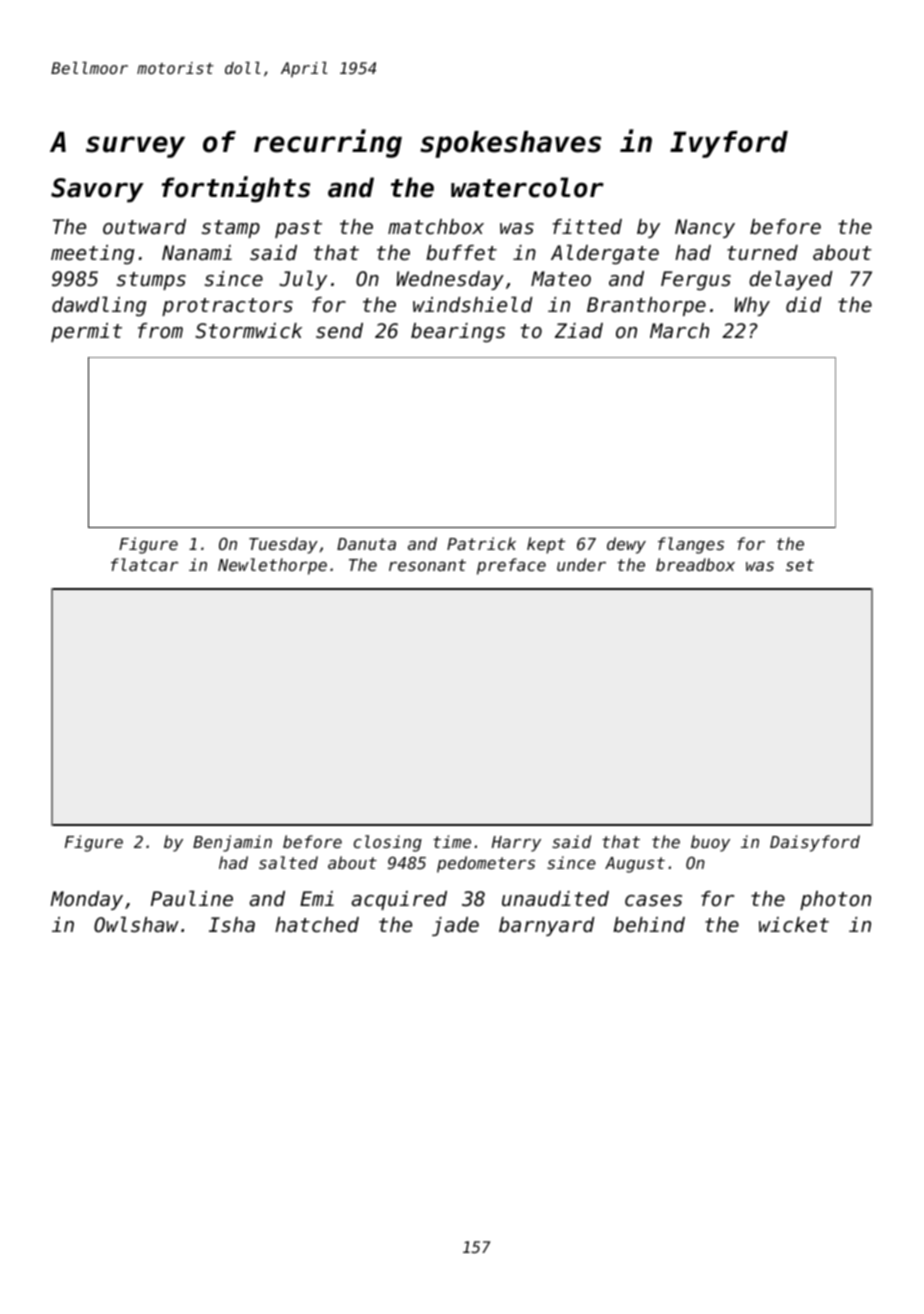 The width and height of the screenshot is (924, 1314). Describe the element at coordinates (804, 305) in the screenshot. I see `did` at that location.
